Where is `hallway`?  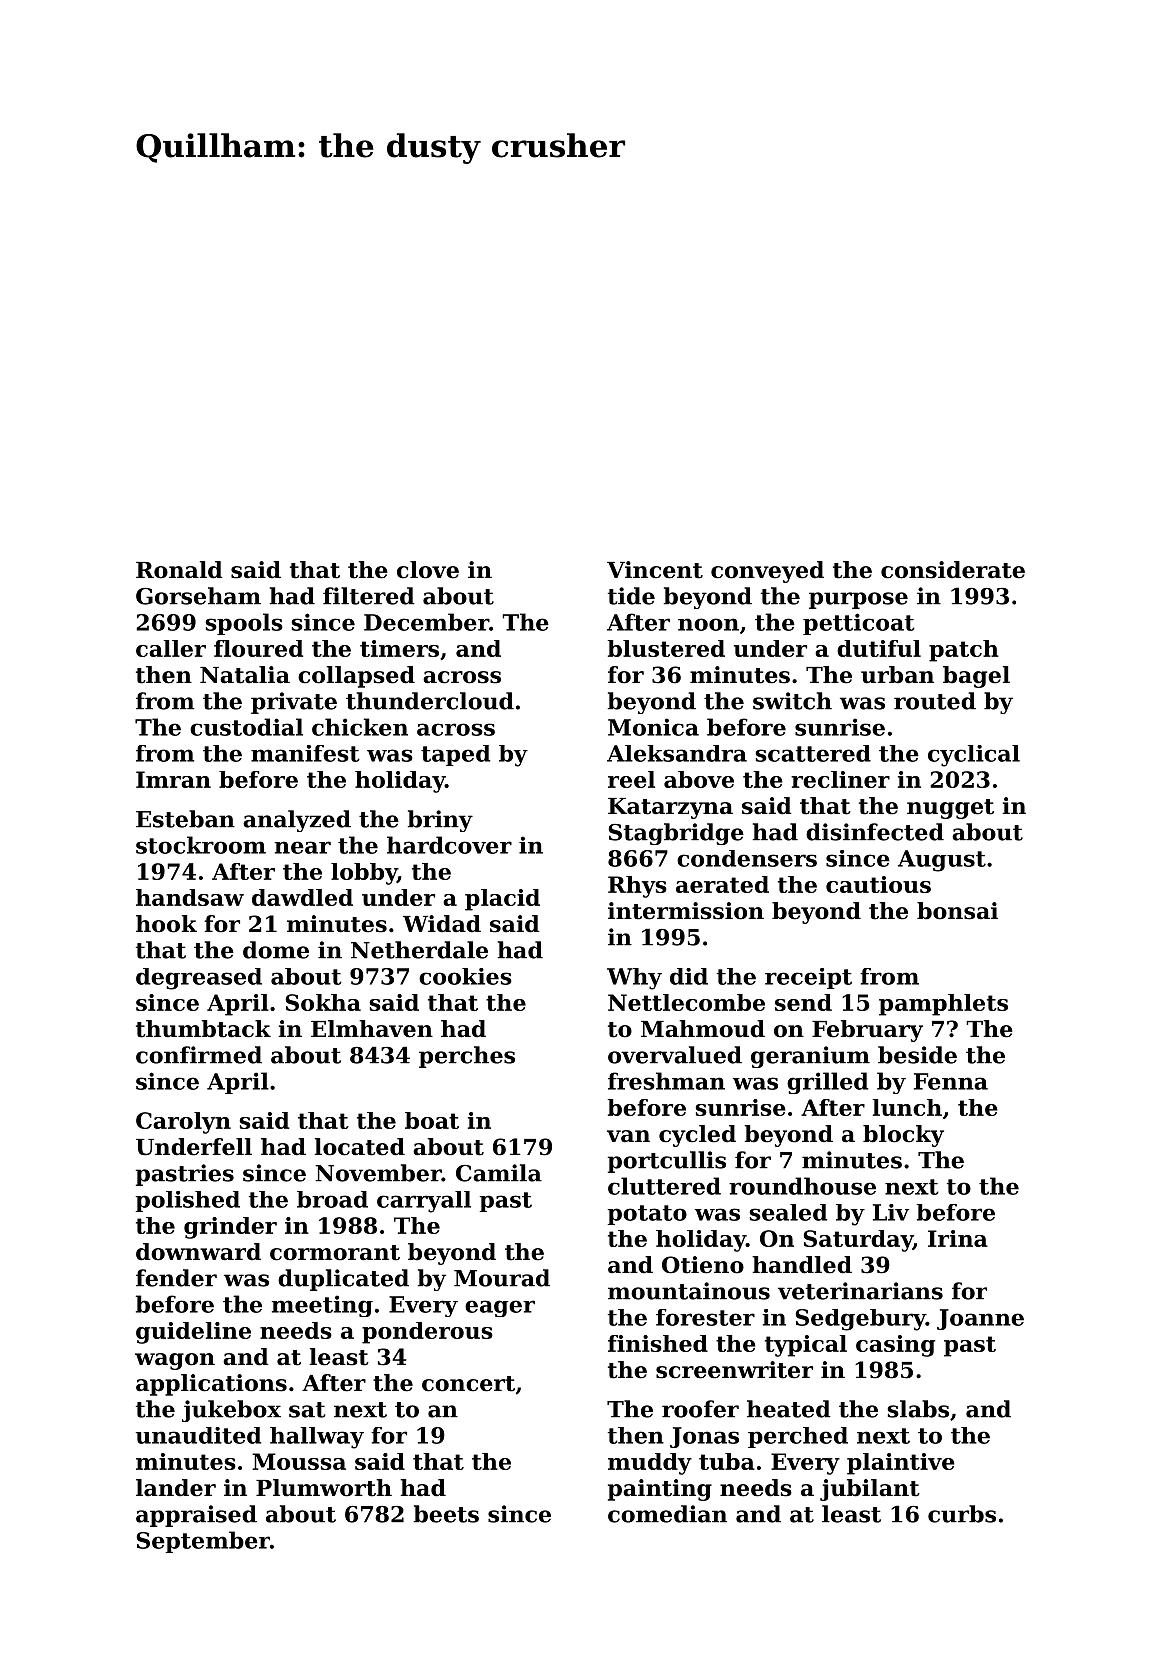
hallway is located at coordinates (317, 1438).
